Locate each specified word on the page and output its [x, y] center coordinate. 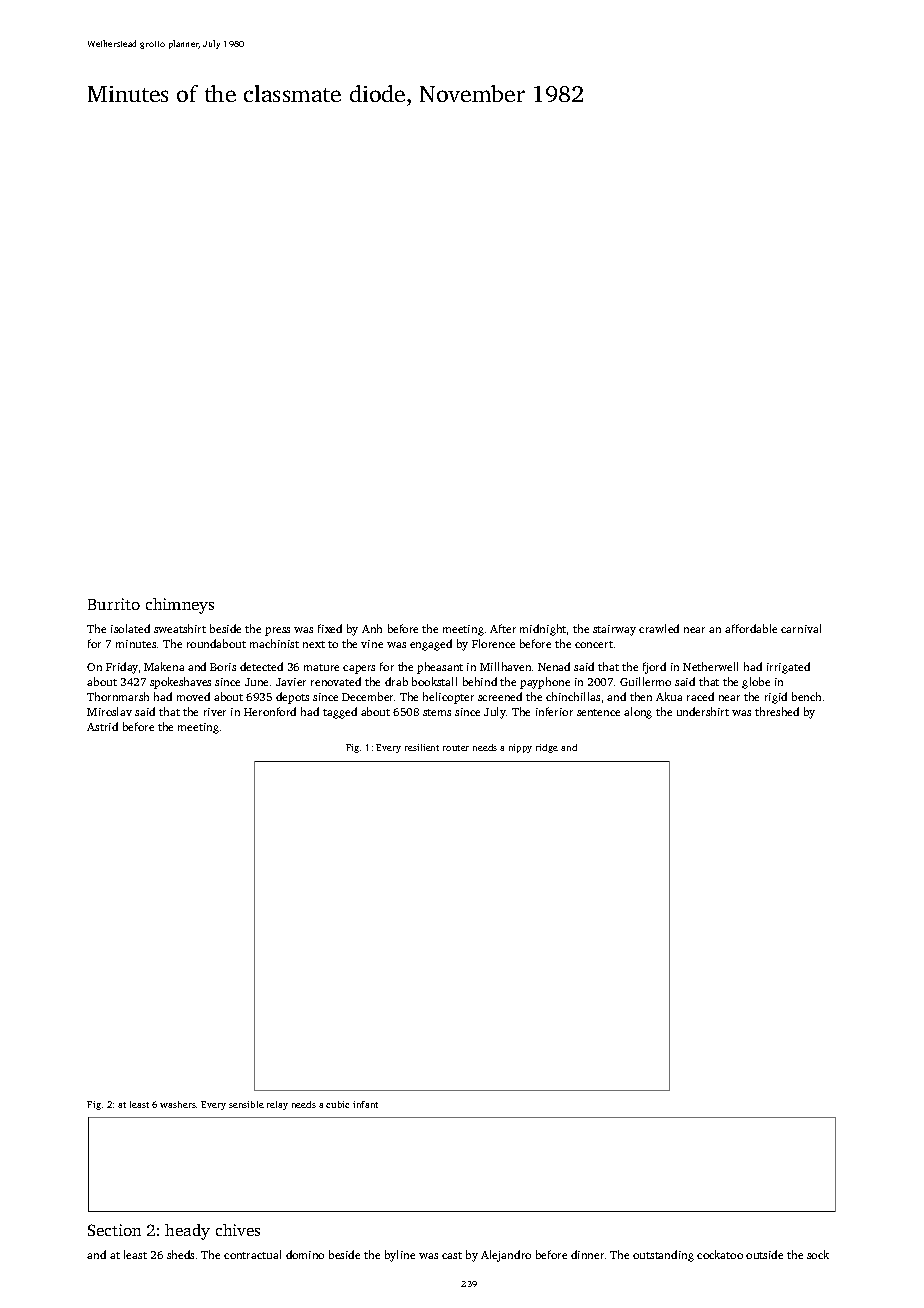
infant [365, 1104]
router [456, 748]
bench [806, 696]
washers [178, 1104]
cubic [337, 1104]
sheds [180, 1254]
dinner [587, 1254]
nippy [520, 748]
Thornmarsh [118, 696]
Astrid [102, 726]
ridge [547, 748]
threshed [777, 711]
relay [277, 1105]
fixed [330, 628]
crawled [659, 628]
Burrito [114, 604]
